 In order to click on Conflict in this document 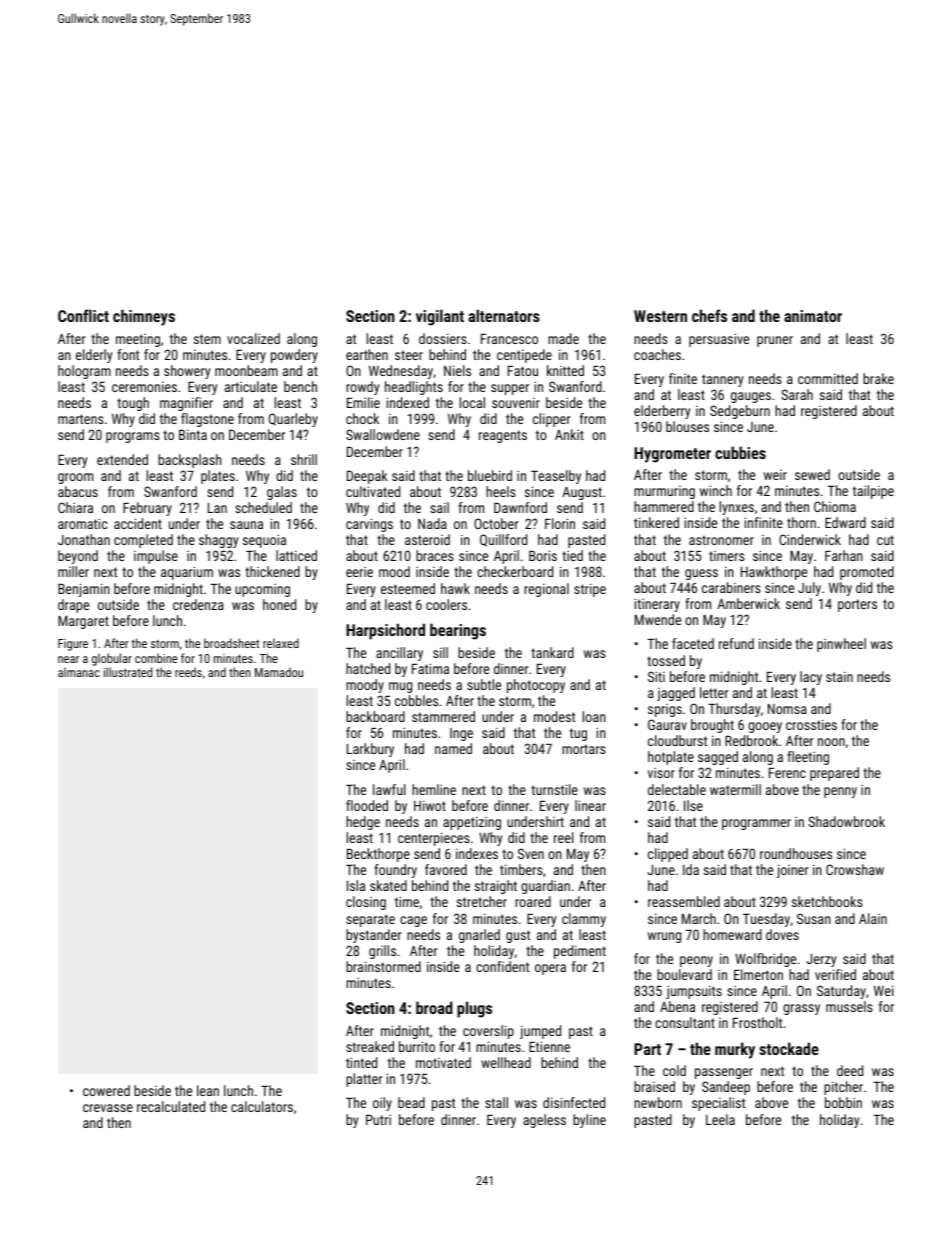, I will do `click(83, 315)`.
